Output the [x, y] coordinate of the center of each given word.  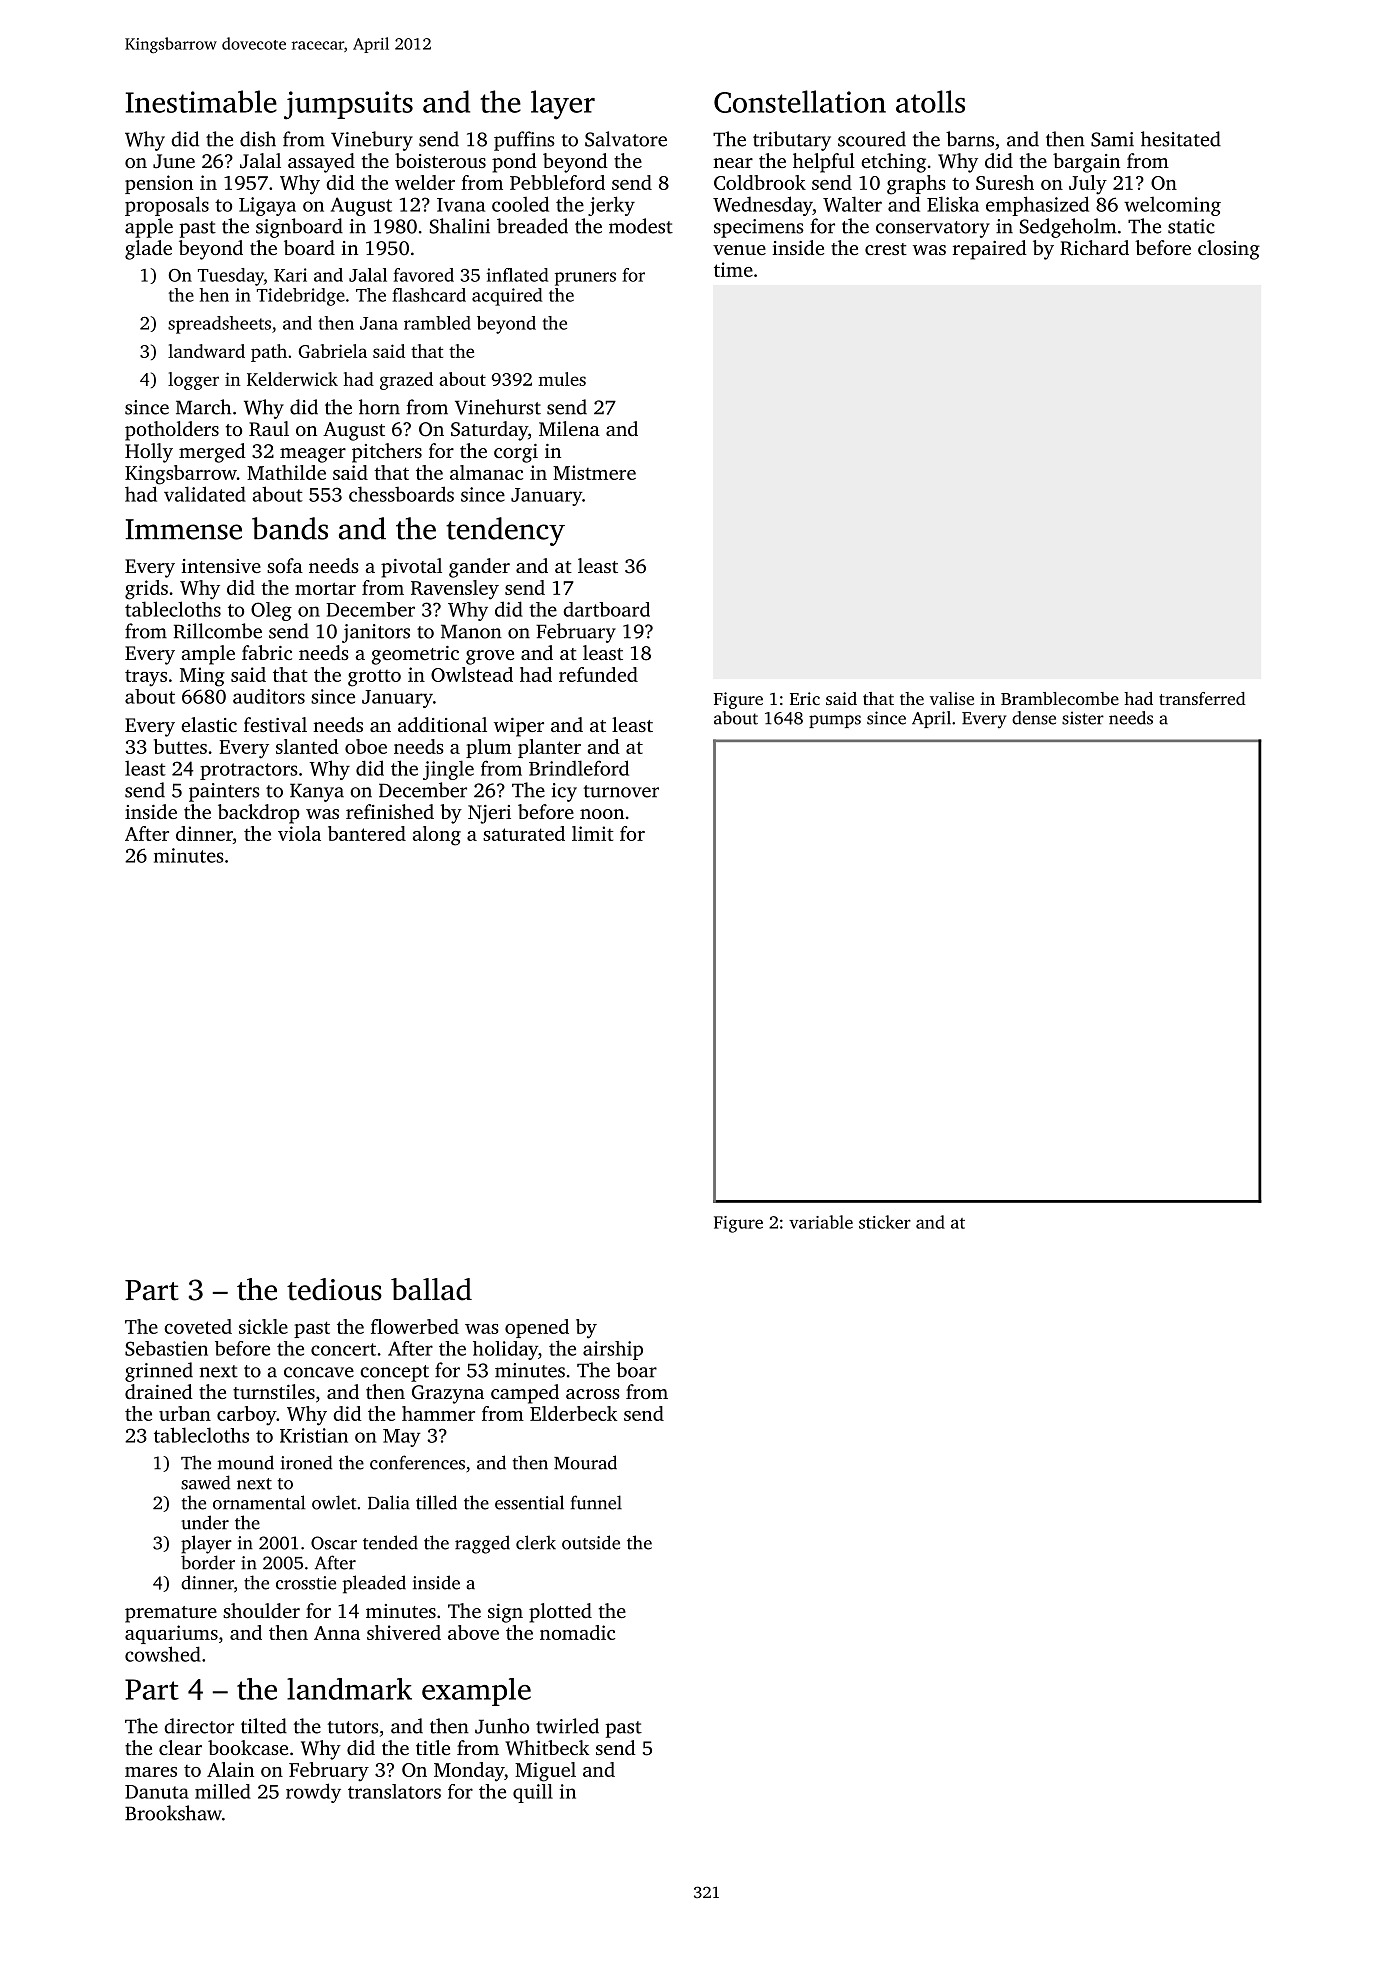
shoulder [261, 1610]
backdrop [259, 814]
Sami [1112, 139]
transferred [1202, 698]
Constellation [800, 101]
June [174, 161]
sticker [885, 1222]
